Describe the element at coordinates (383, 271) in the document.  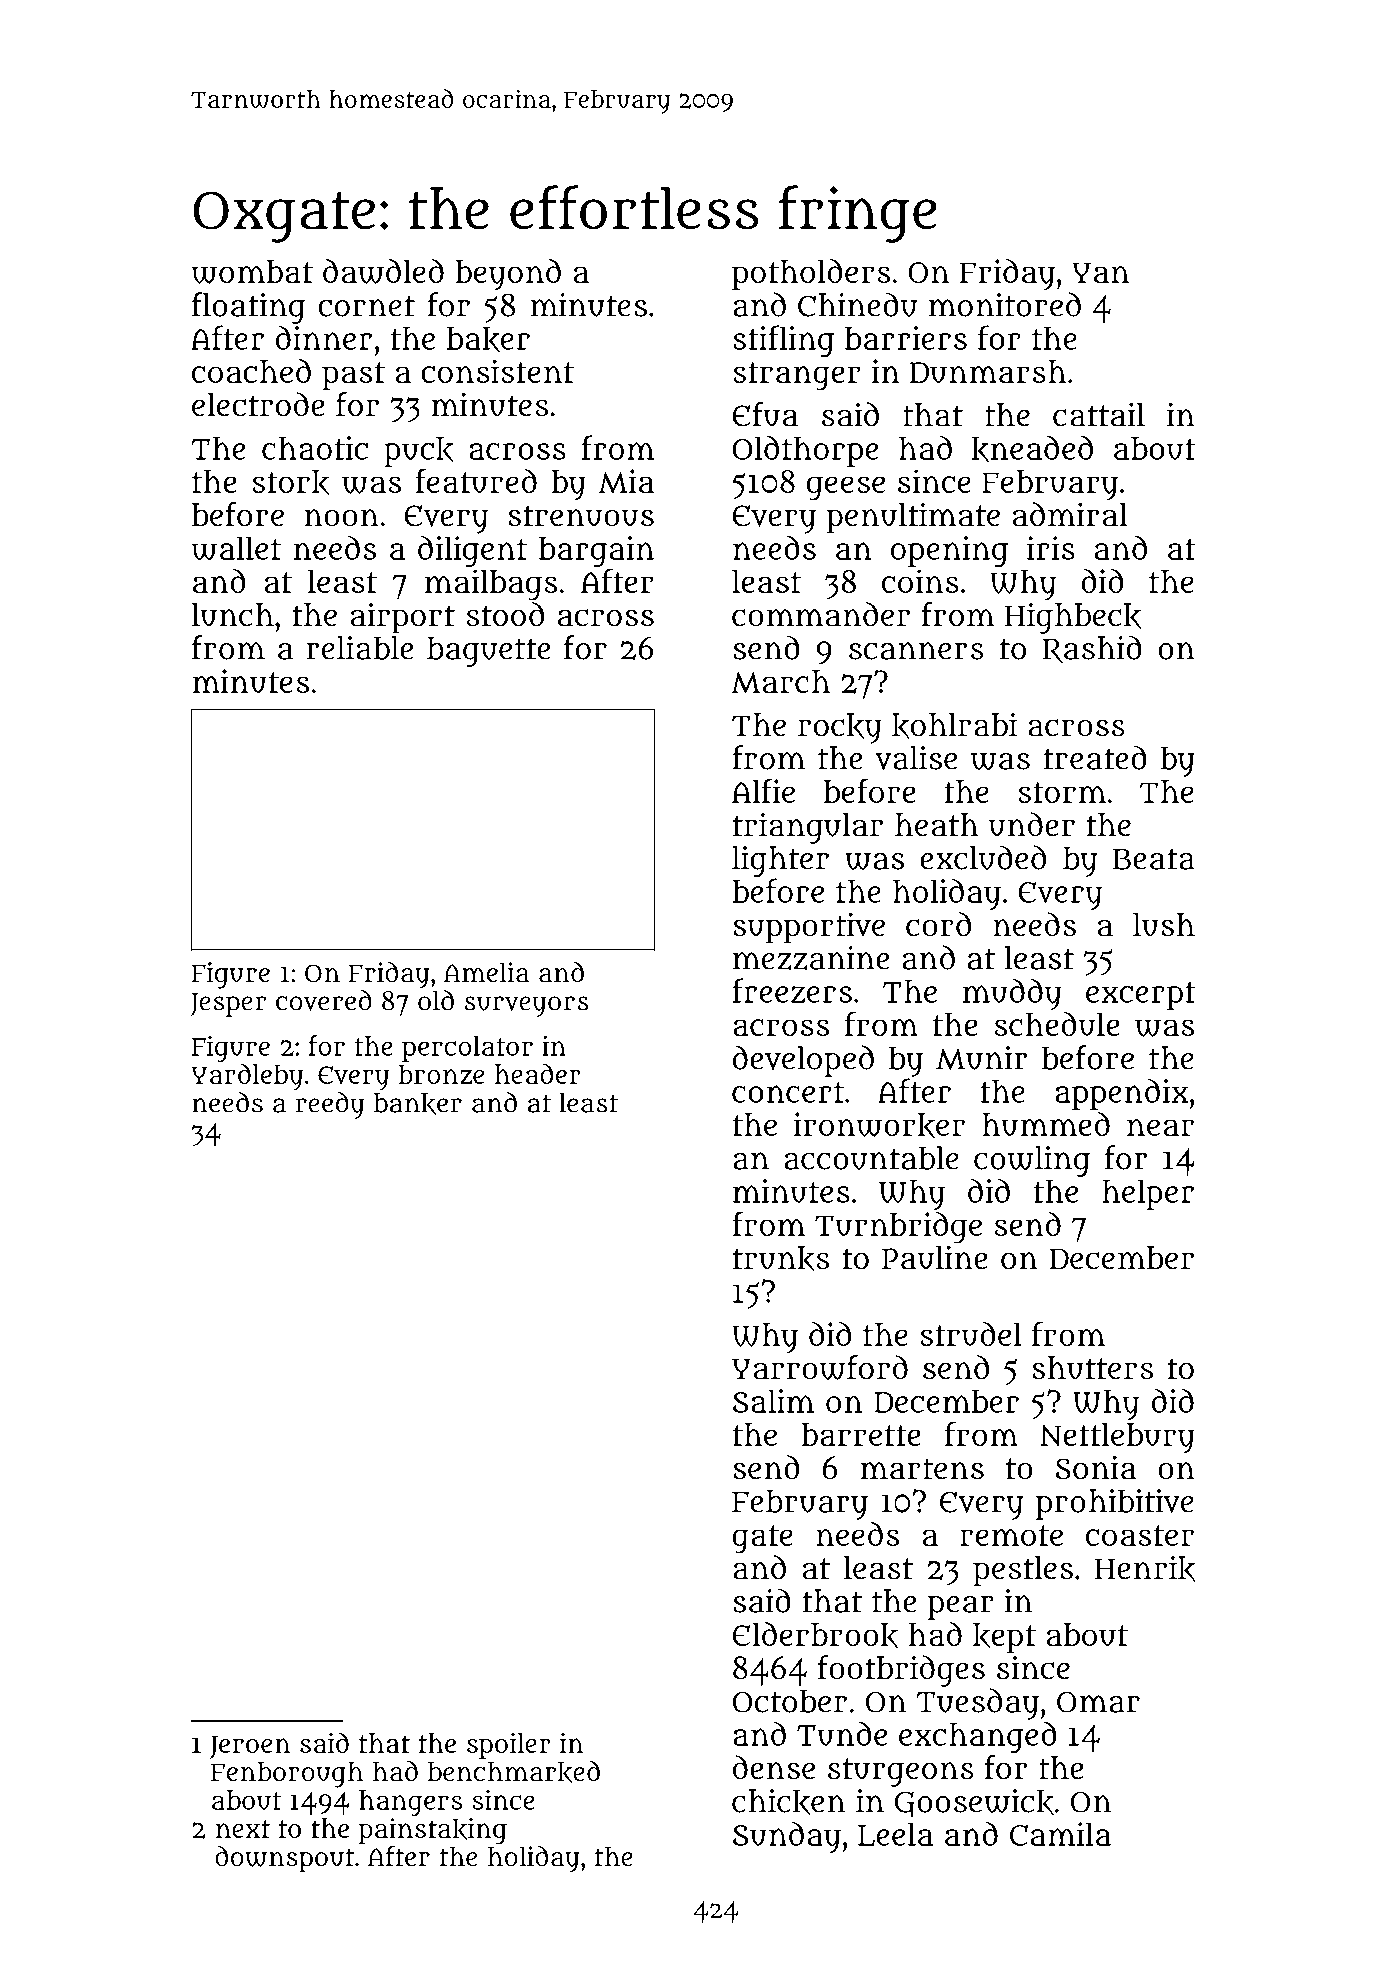
I see `dawdled` at that location.
